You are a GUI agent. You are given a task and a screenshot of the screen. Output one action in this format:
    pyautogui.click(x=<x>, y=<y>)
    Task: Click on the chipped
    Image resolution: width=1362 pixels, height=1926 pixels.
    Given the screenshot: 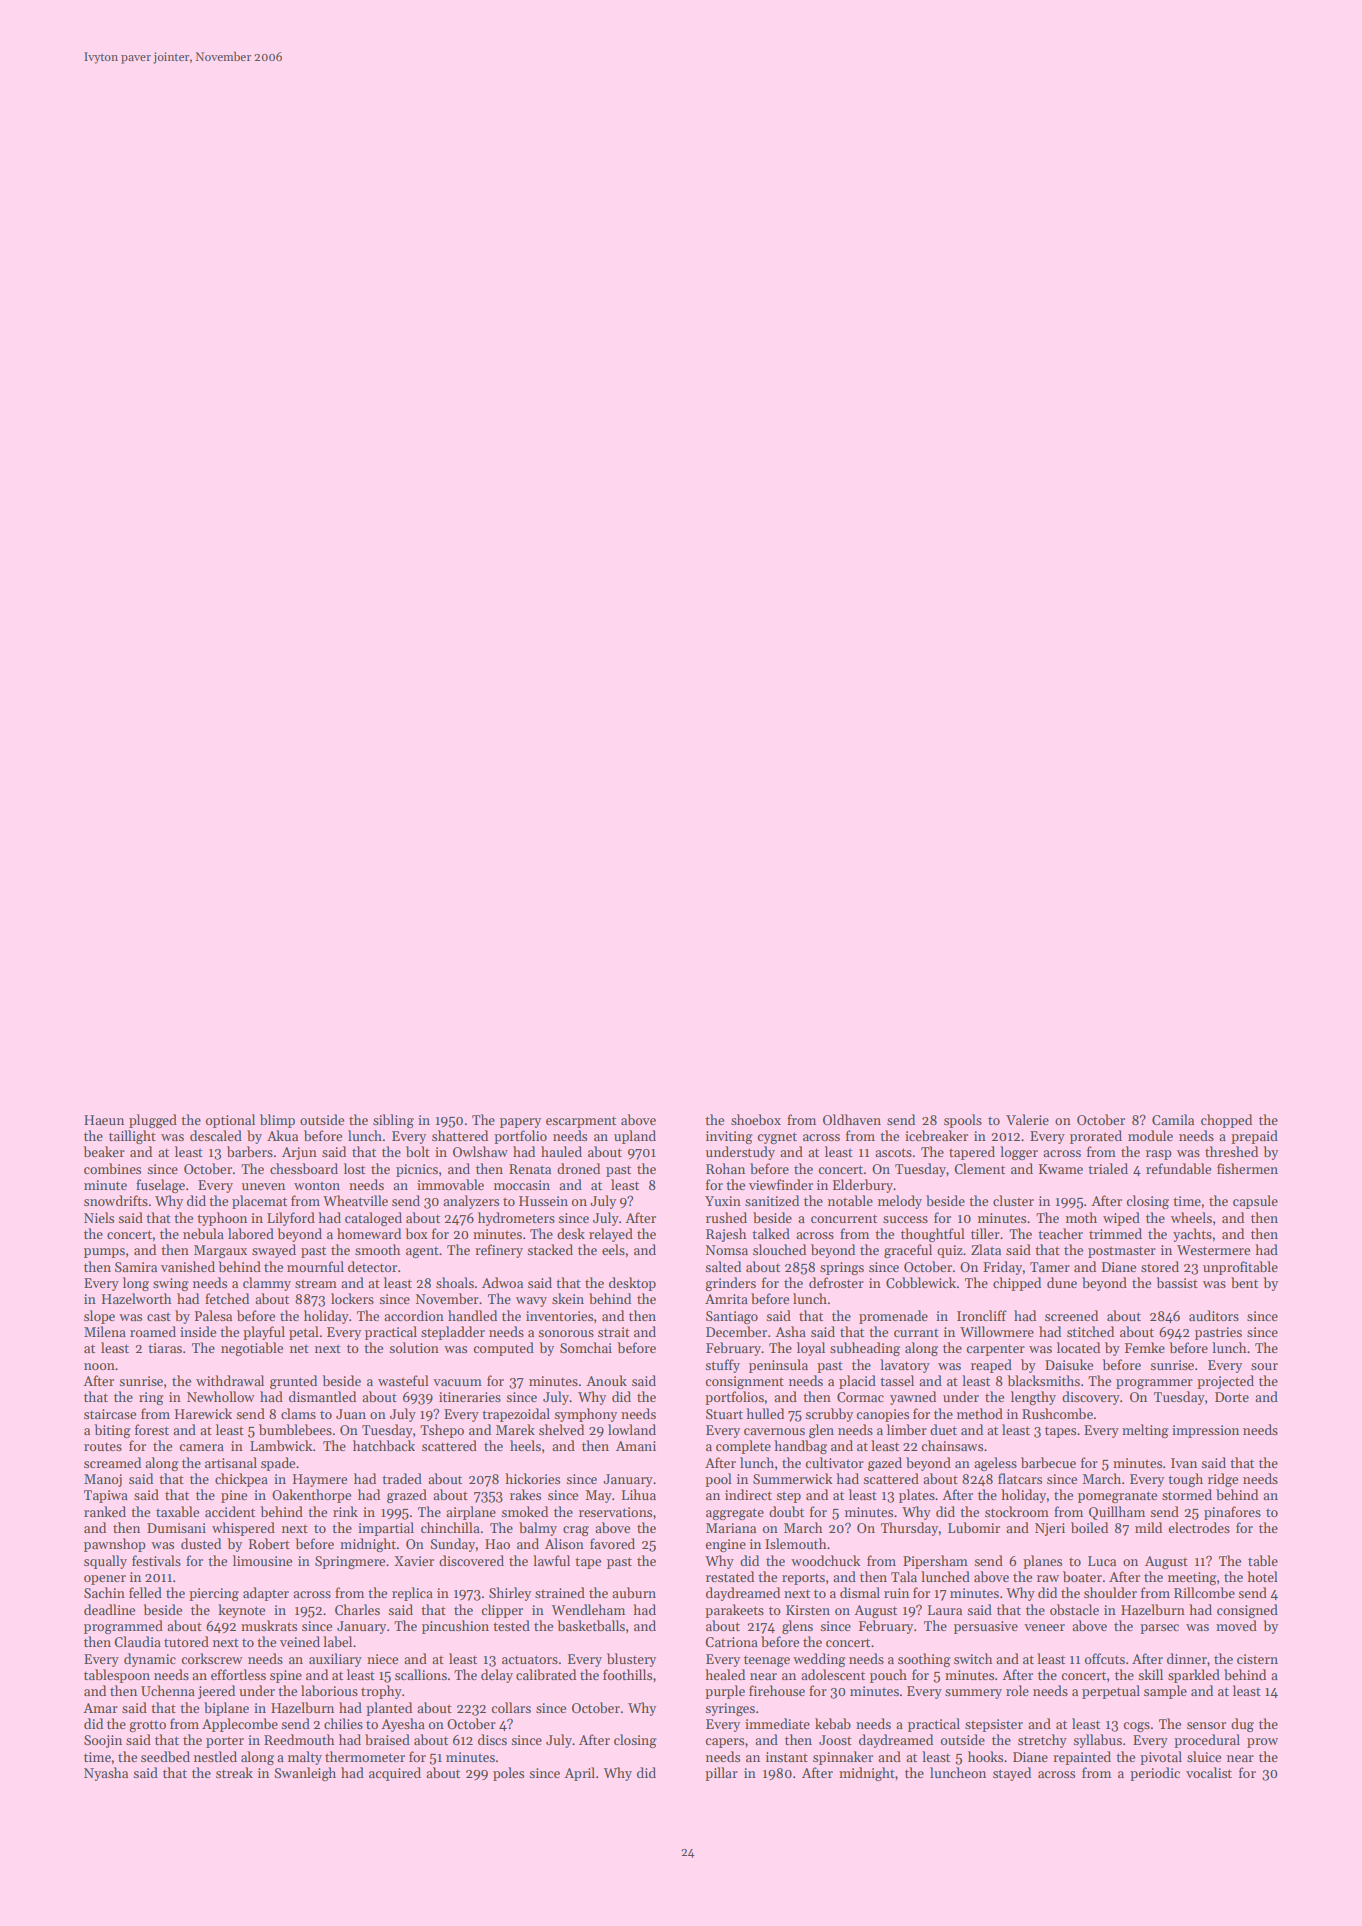 What is the action you would take?
    pyautogui.click(x=1017, y=1284)
